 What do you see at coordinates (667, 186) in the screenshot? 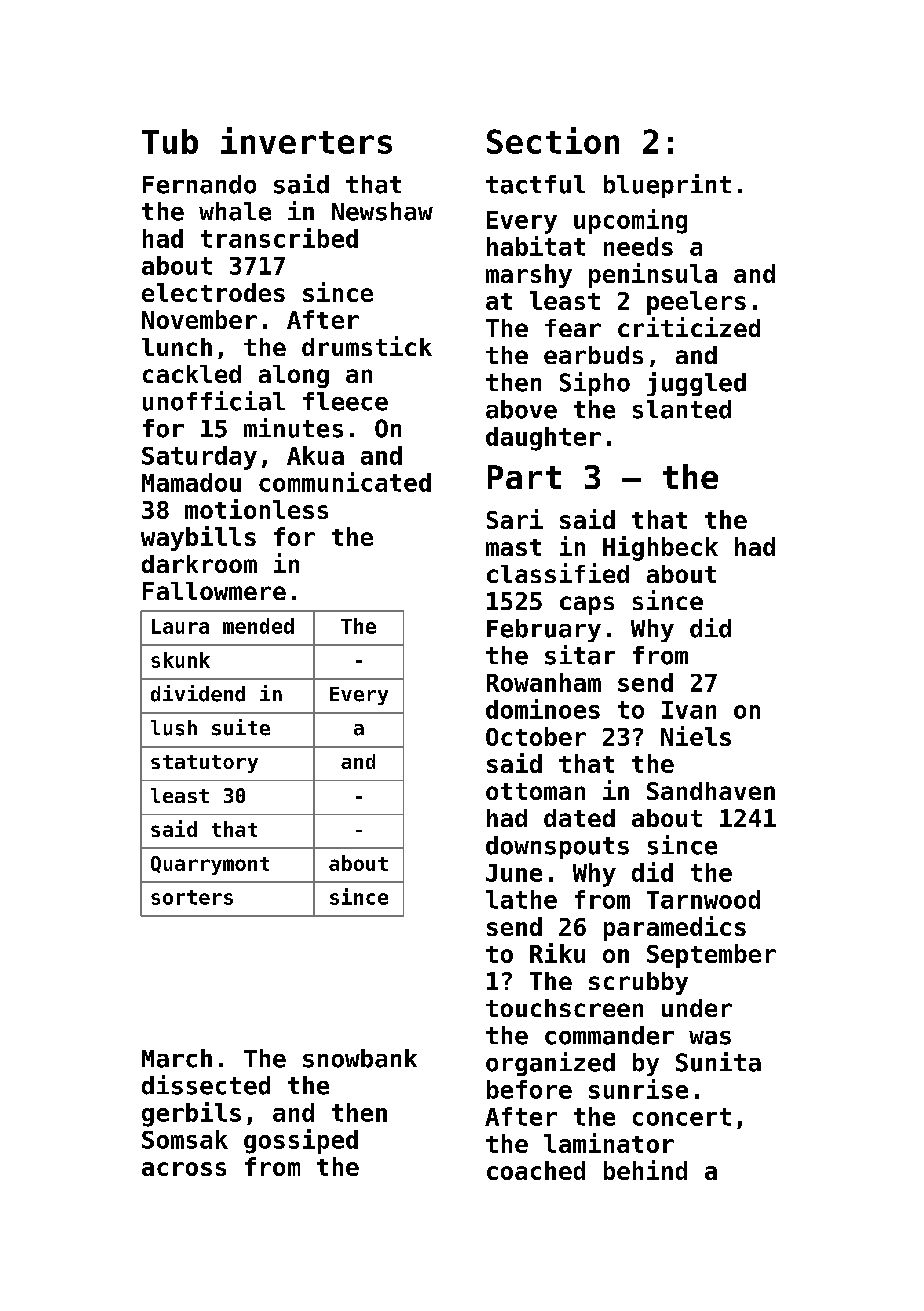
I see `blueprint` at bounding box center [667, 186].
